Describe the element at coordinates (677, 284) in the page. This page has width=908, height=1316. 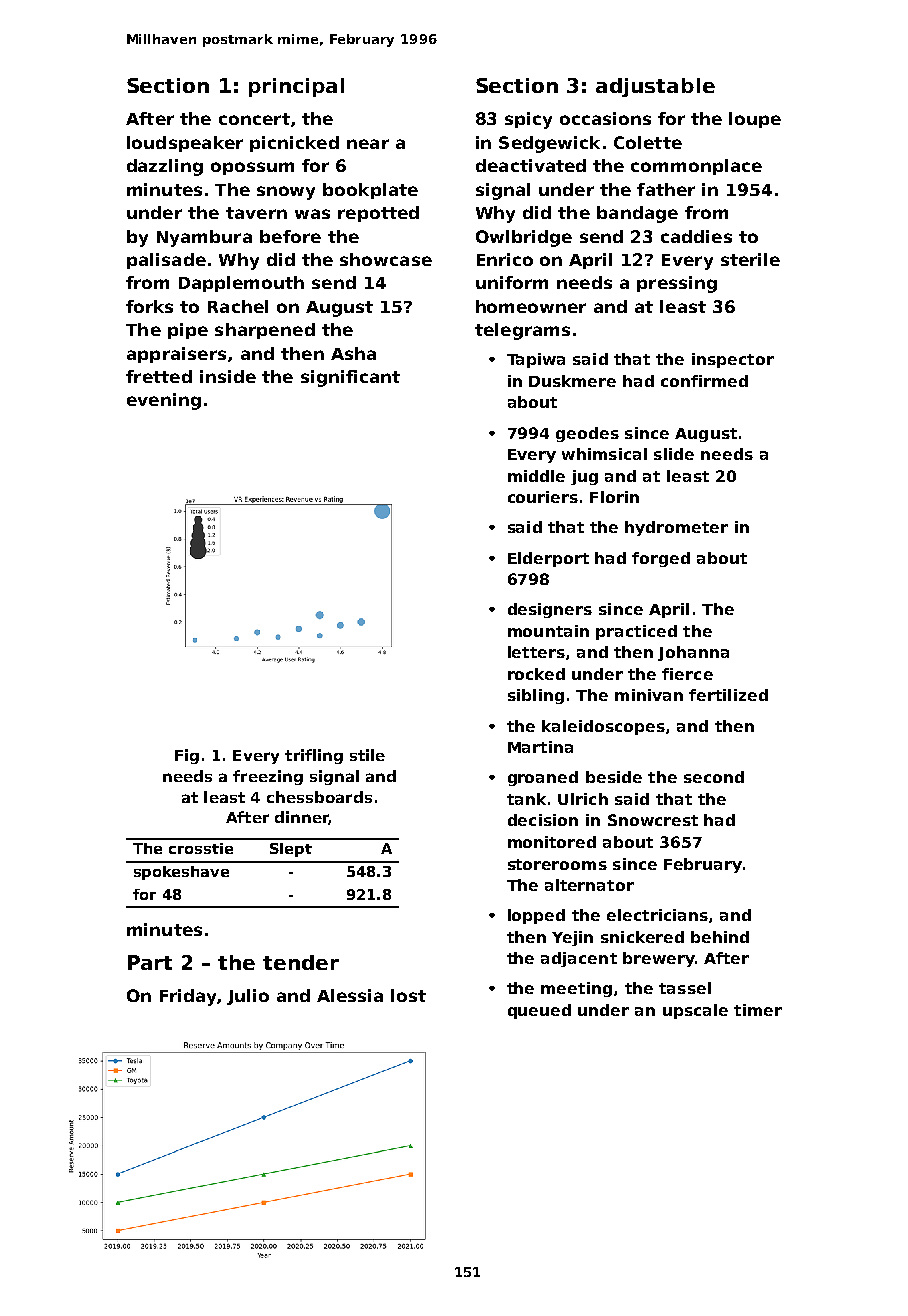
I see `pressing` at that location.
